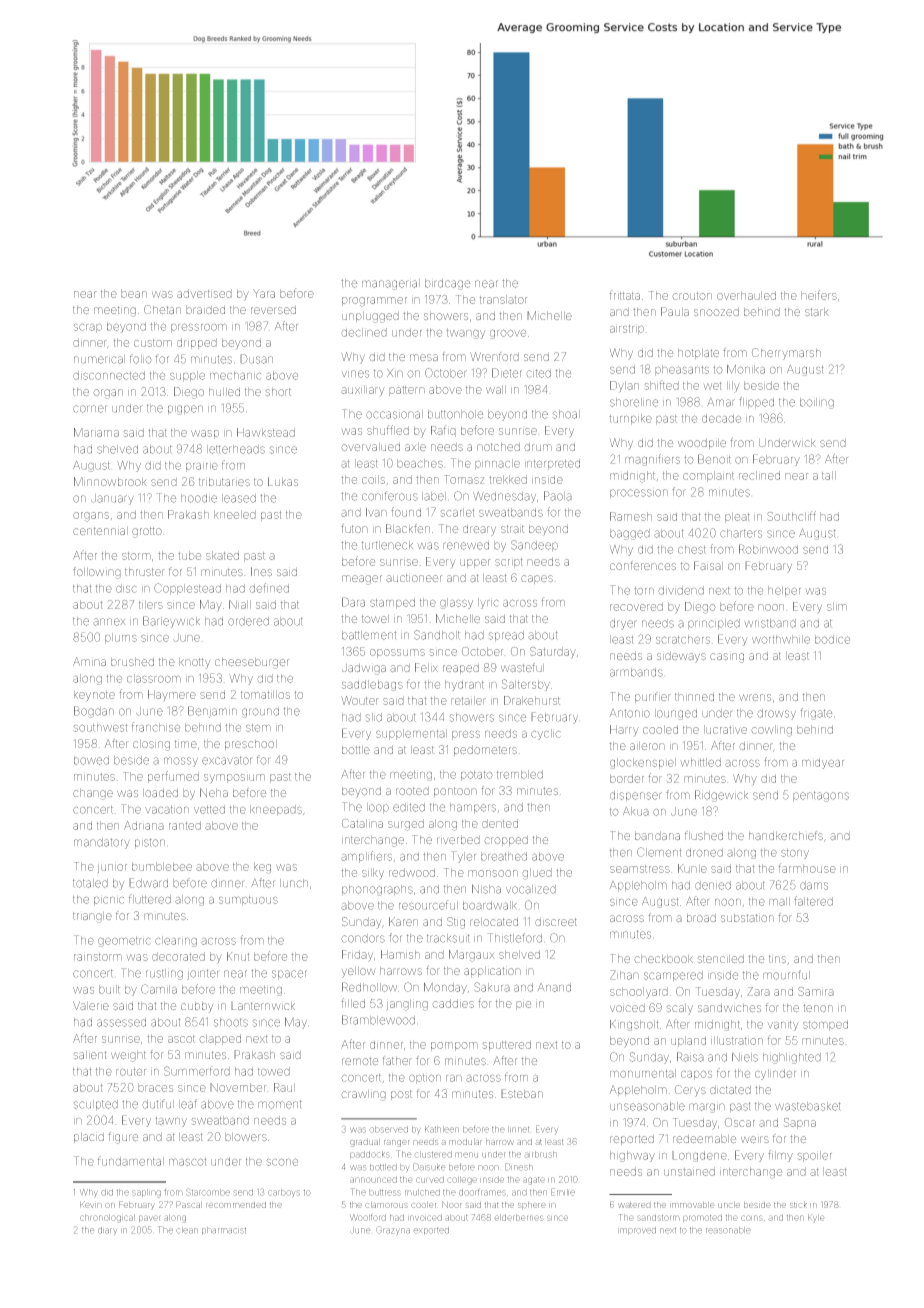 This image has height=1308, width=924. Describe the element at coordinates (87, 328) in the image. I see `scrap` at that location.
